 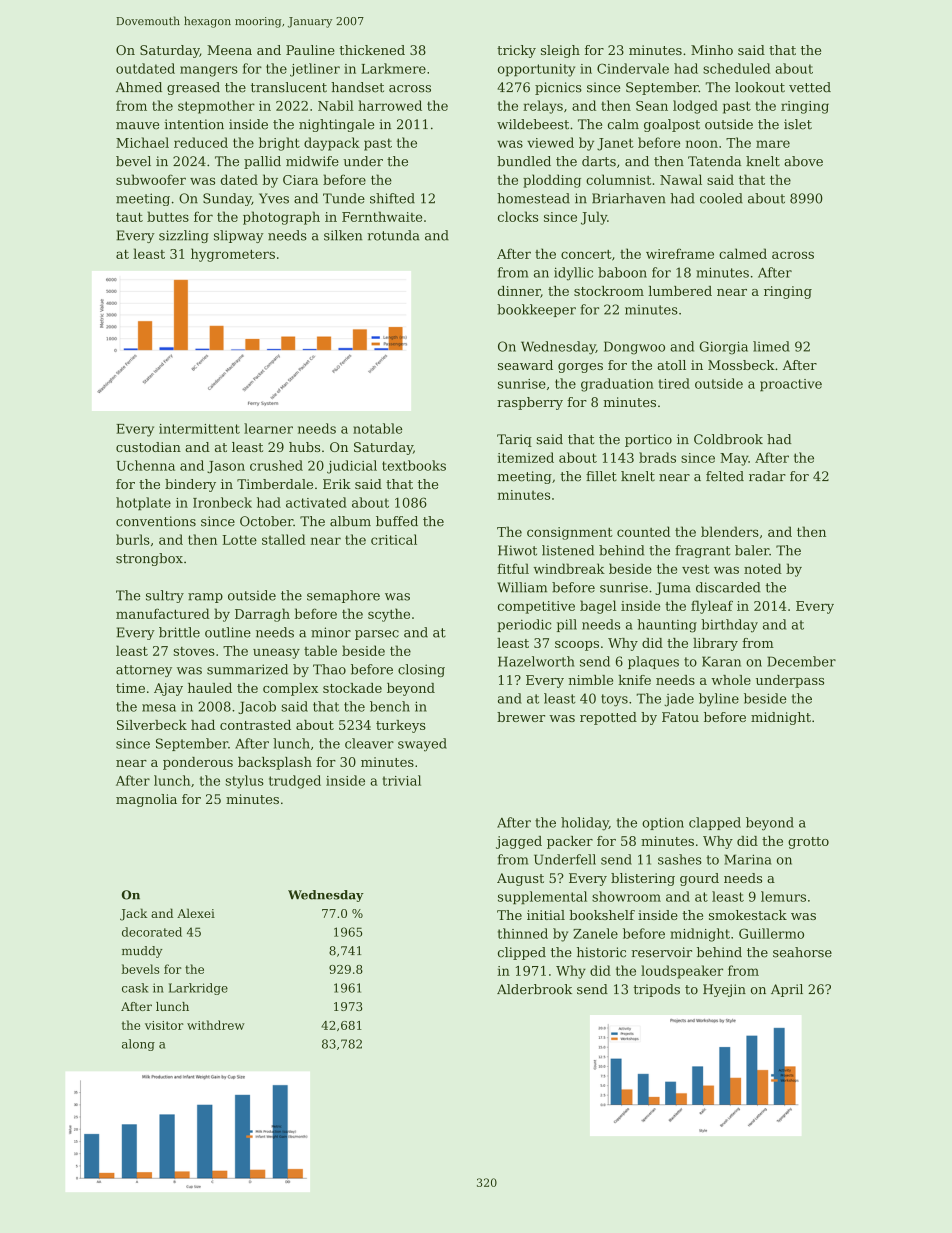 I want to click on reduced, so click(x=201, y=142).
